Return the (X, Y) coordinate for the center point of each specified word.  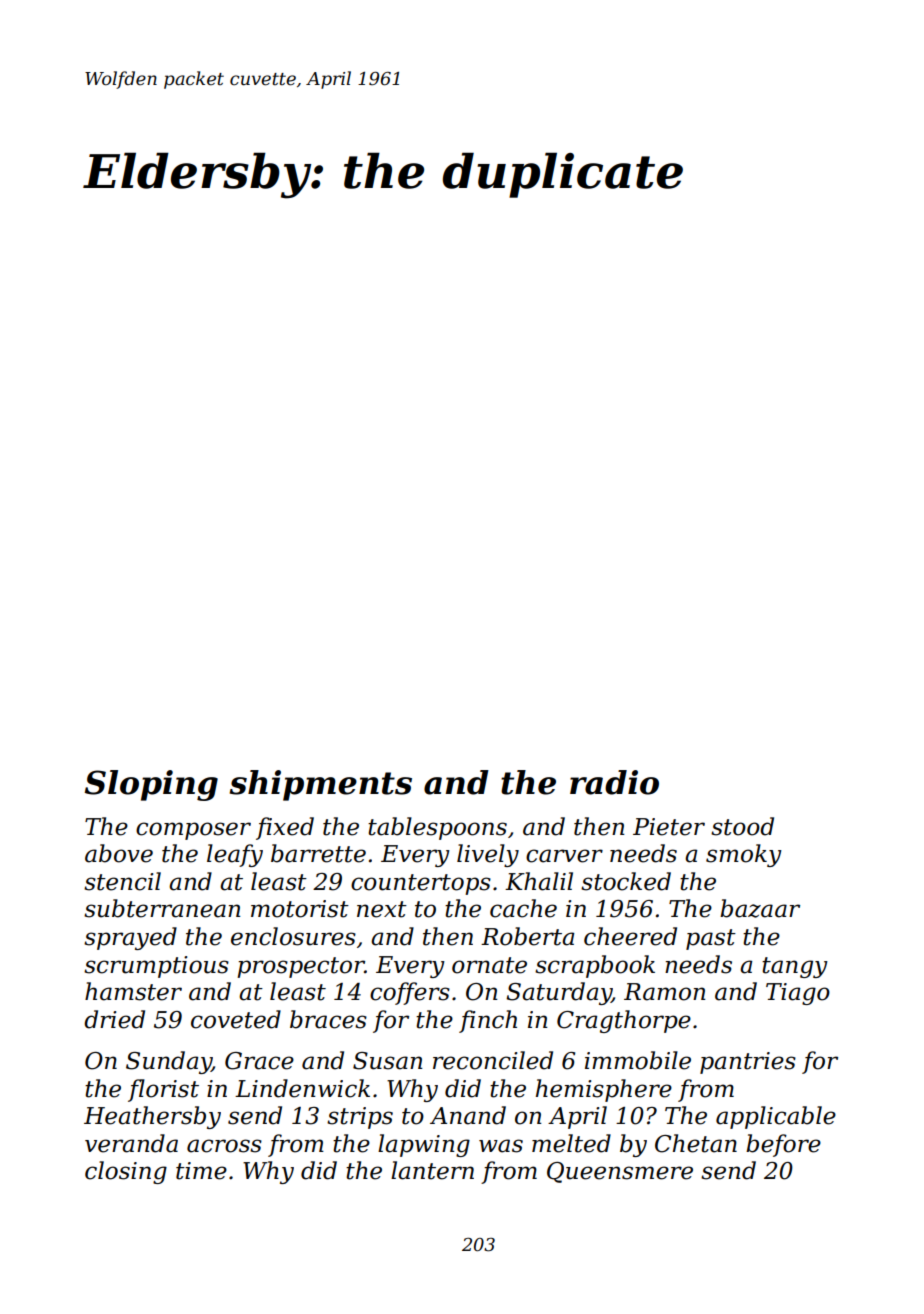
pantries (748, 1063)
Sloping (151, 785)
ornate (489, 965)
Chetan (696, 1143)
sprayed (130, 938)
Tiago (798, 994)
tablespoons (437, 828)
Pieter (669, 827)
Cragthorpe (624, 1021)
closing (126, 1172)
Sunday (169, 1062)
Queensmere (620, 1172)
